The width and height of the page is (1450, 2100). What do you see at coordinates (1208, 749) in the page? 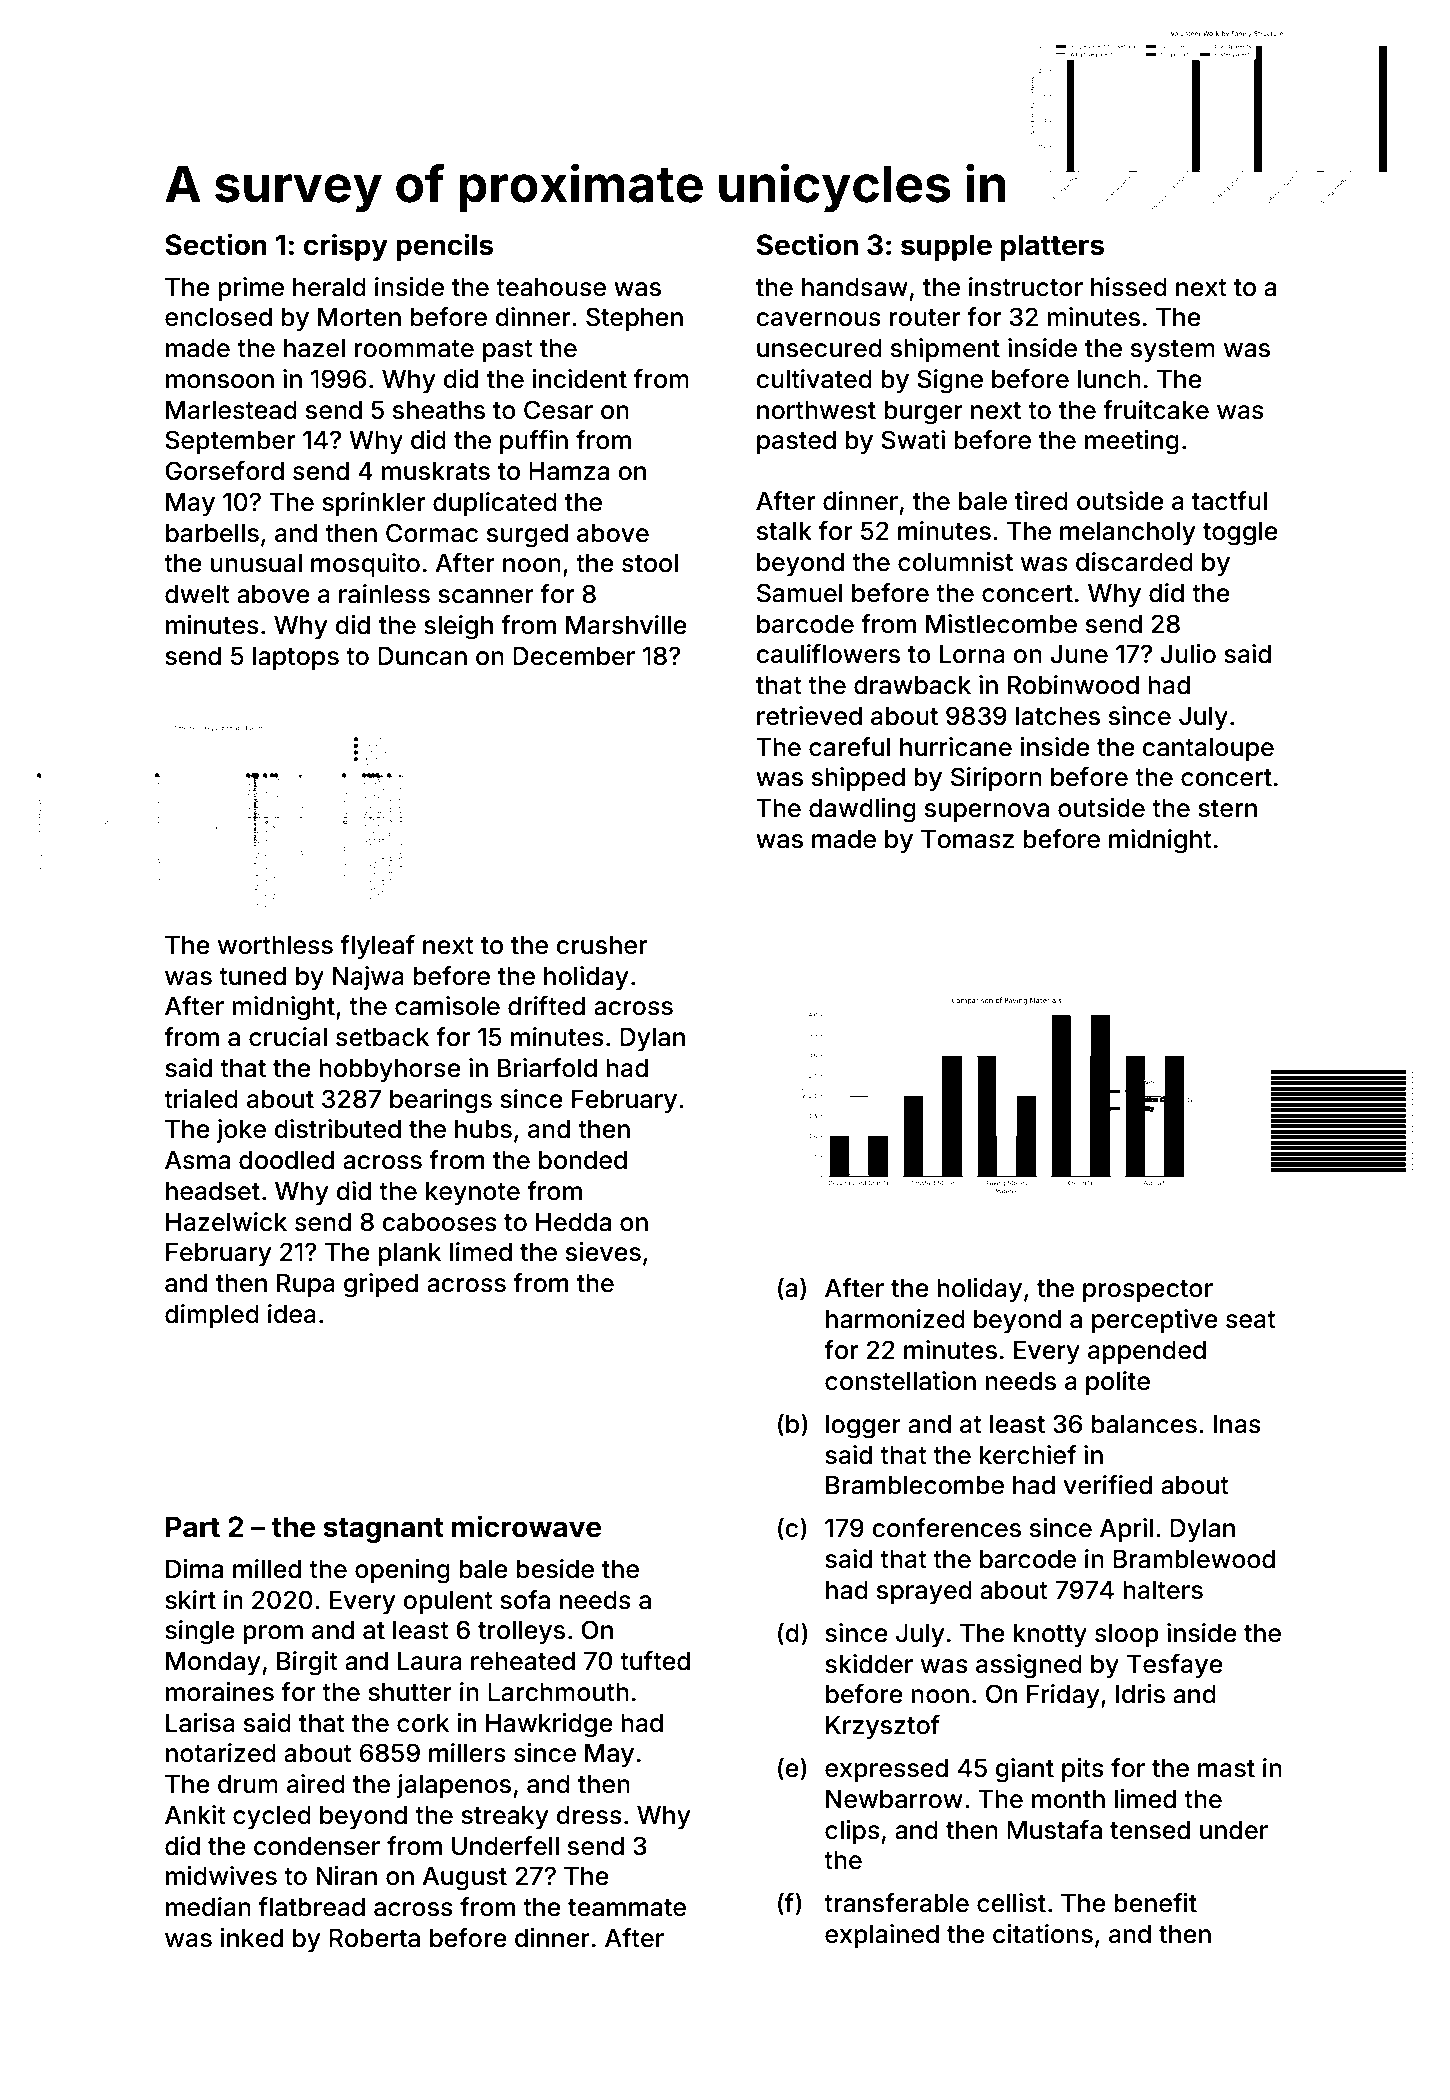
I see `cantaloupe` at bounding box center [1208, 749].
